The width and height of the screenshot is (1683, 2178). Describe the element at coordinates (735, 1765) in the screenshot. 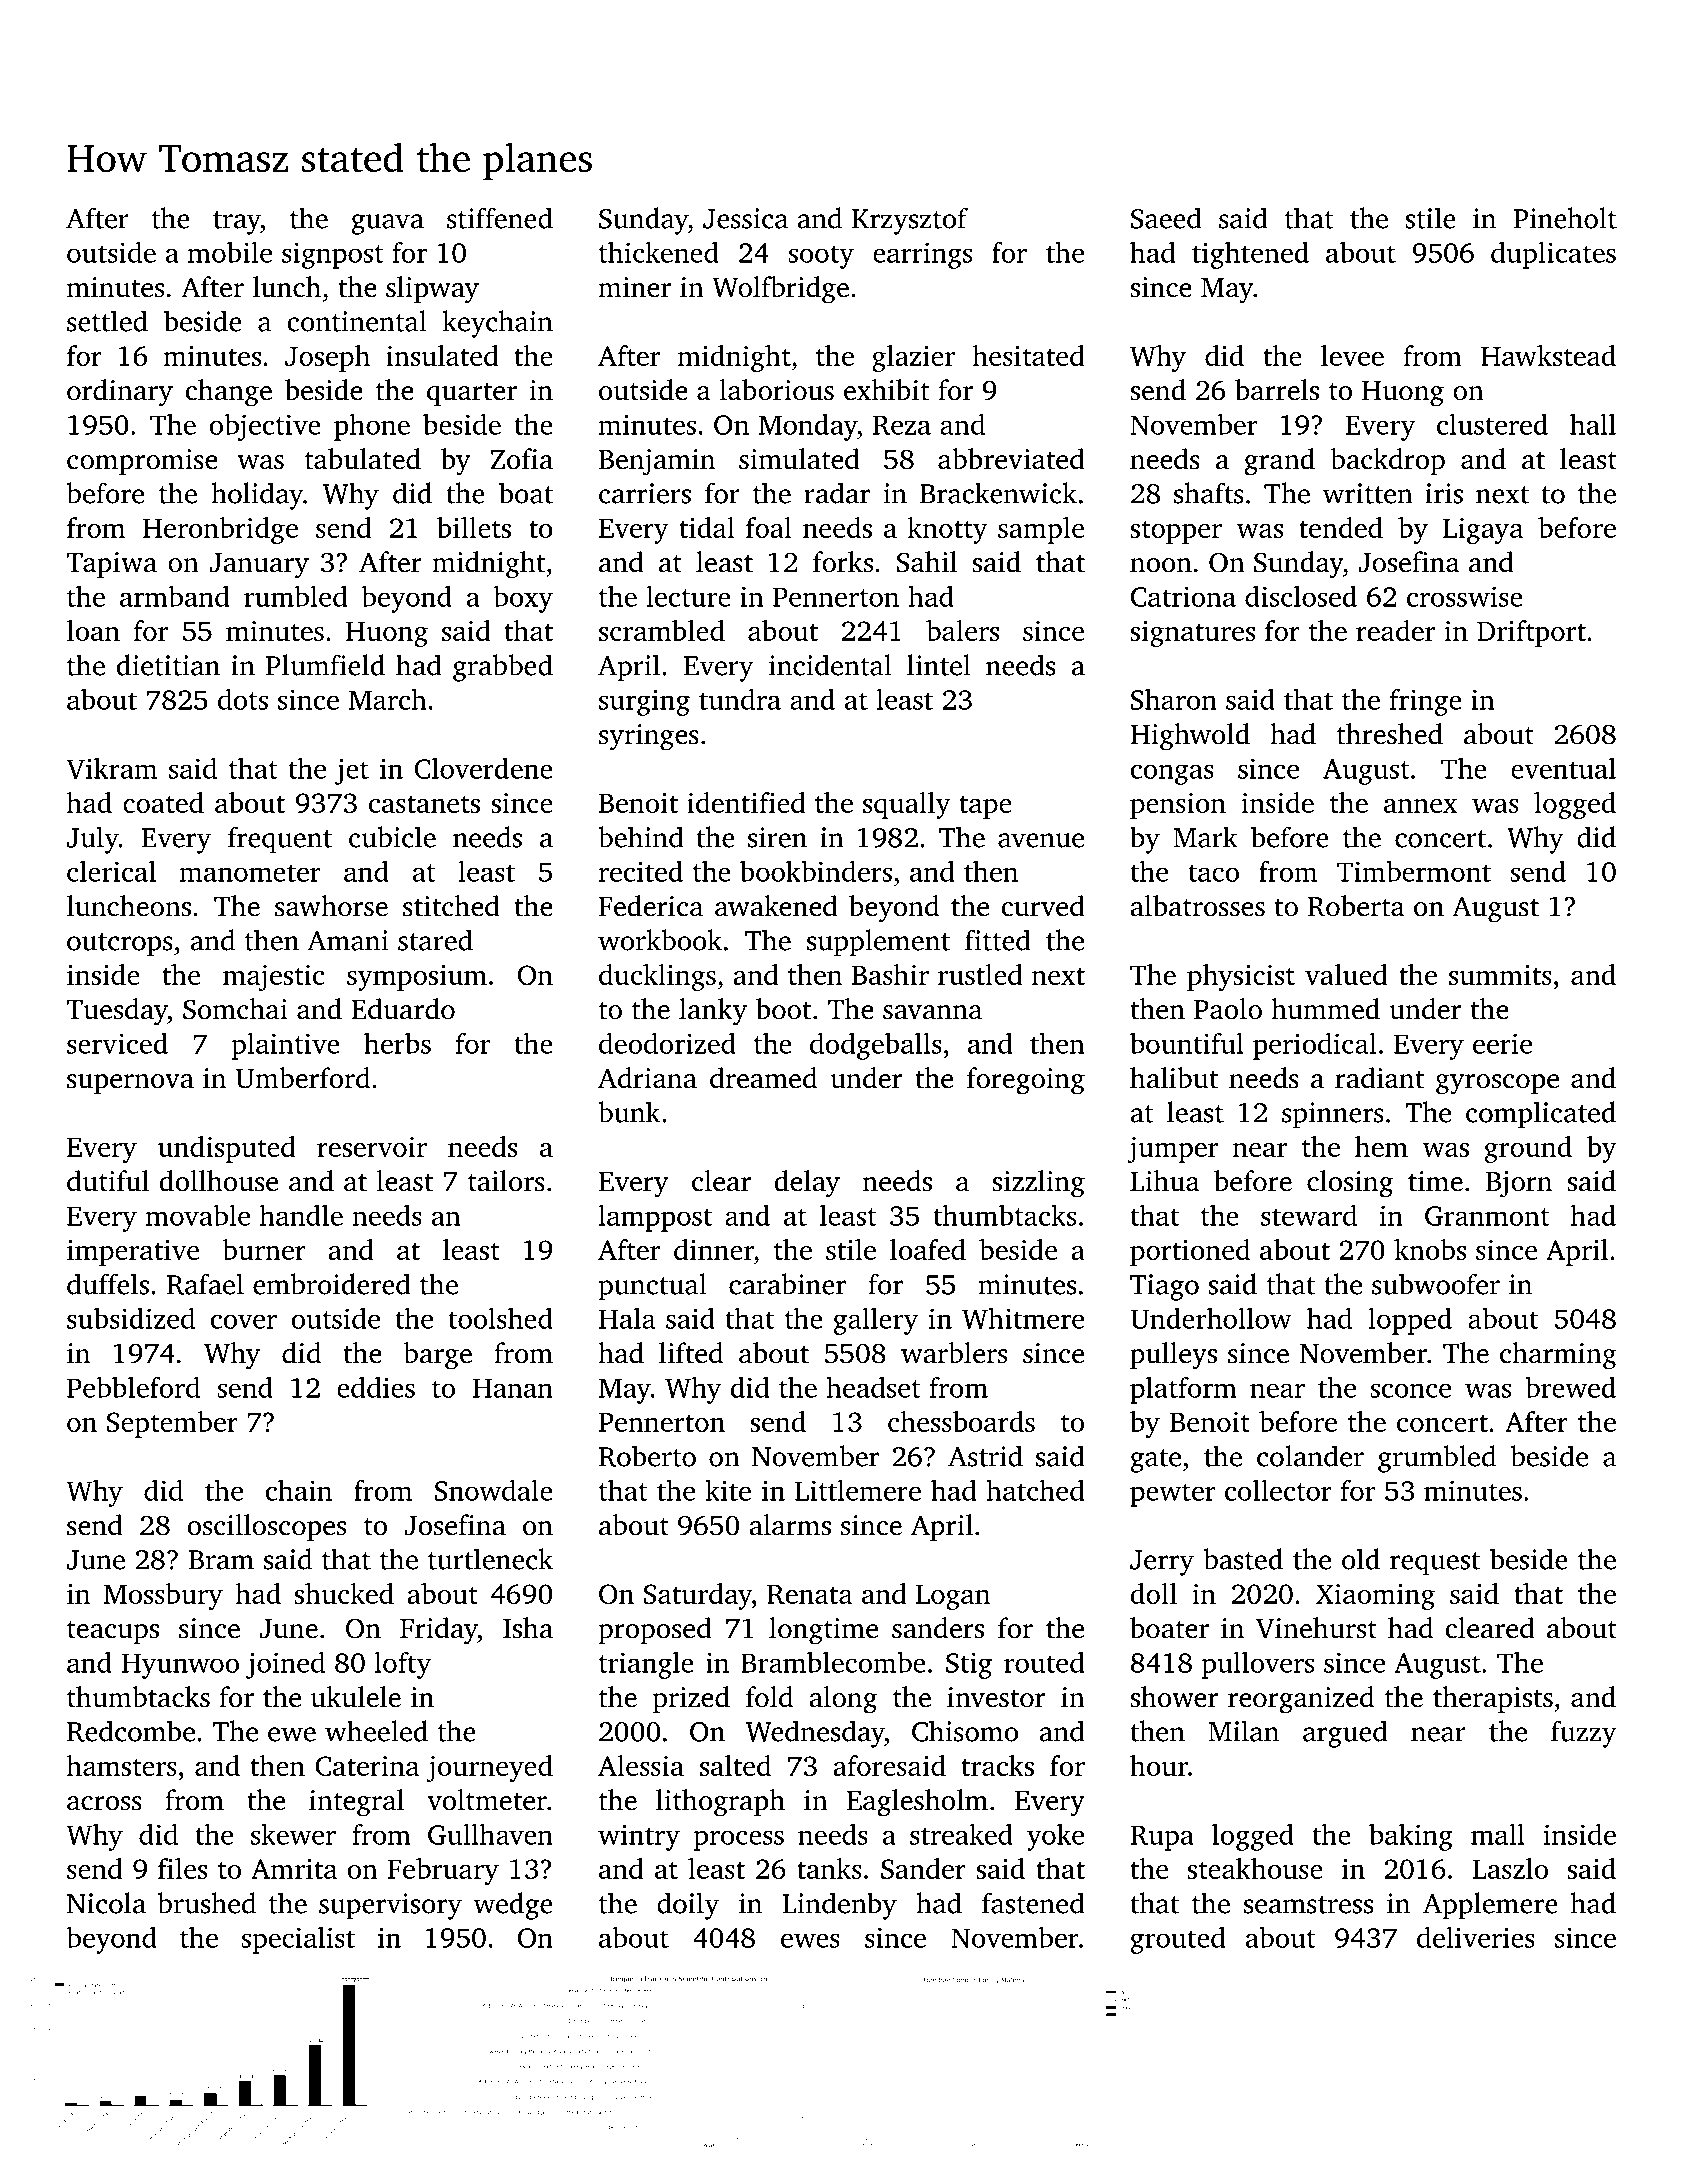

I see `salted` at that location.
